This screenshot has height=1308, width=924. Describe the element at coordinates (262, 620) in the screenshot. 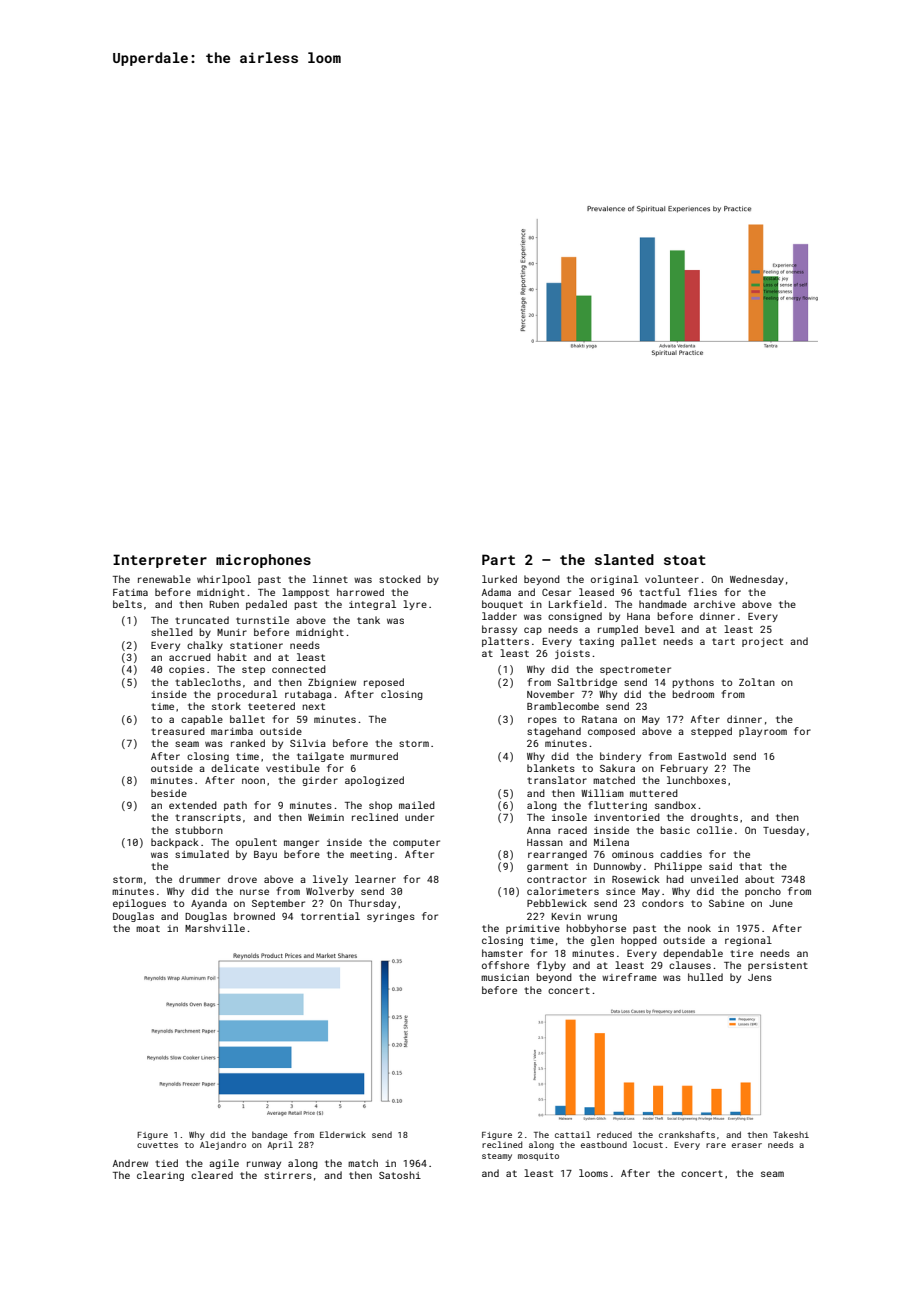

I see `turnstile` at that location.
